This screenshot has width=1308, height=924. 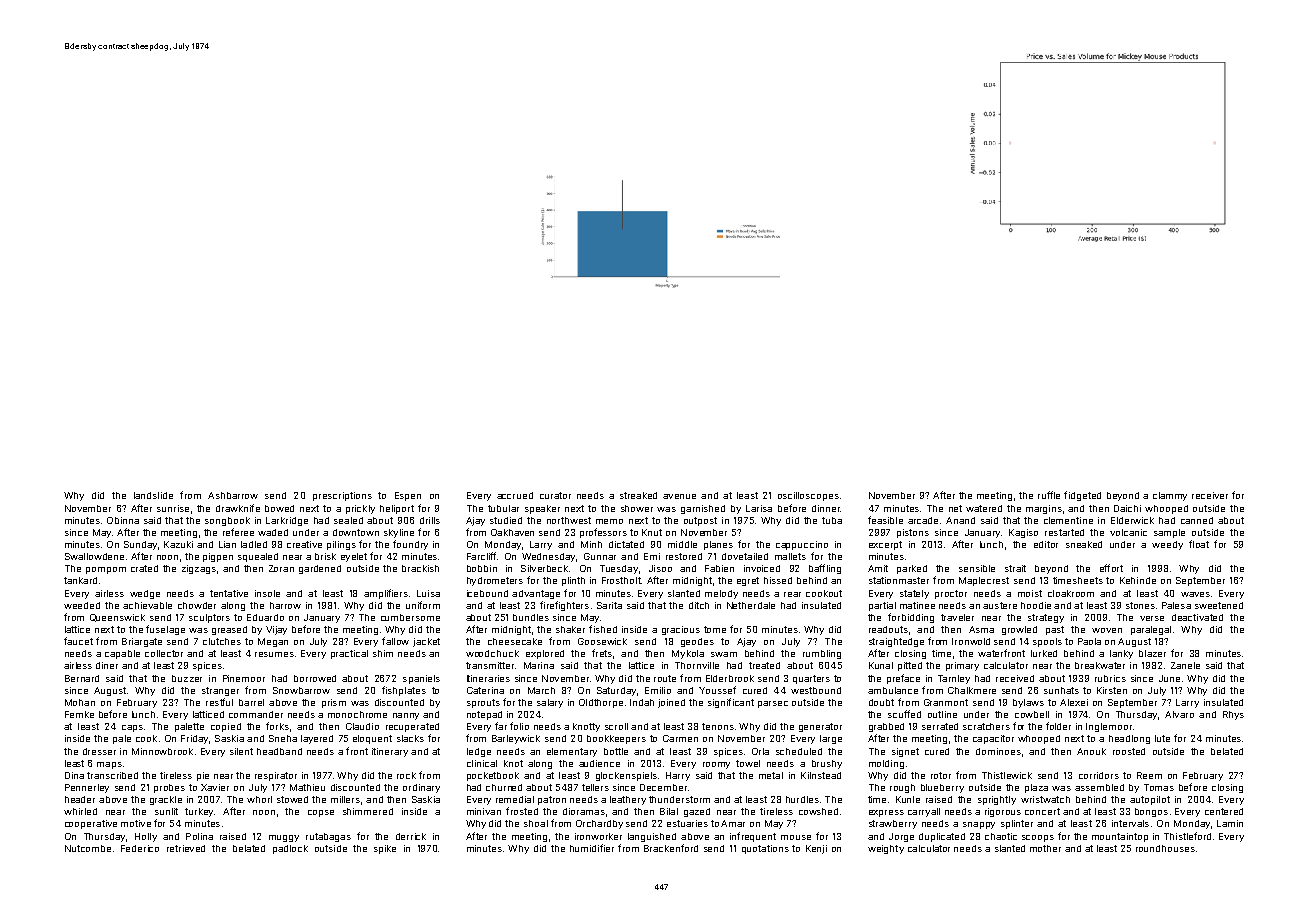 I want to click on curator, so click(x=555, y=495).
